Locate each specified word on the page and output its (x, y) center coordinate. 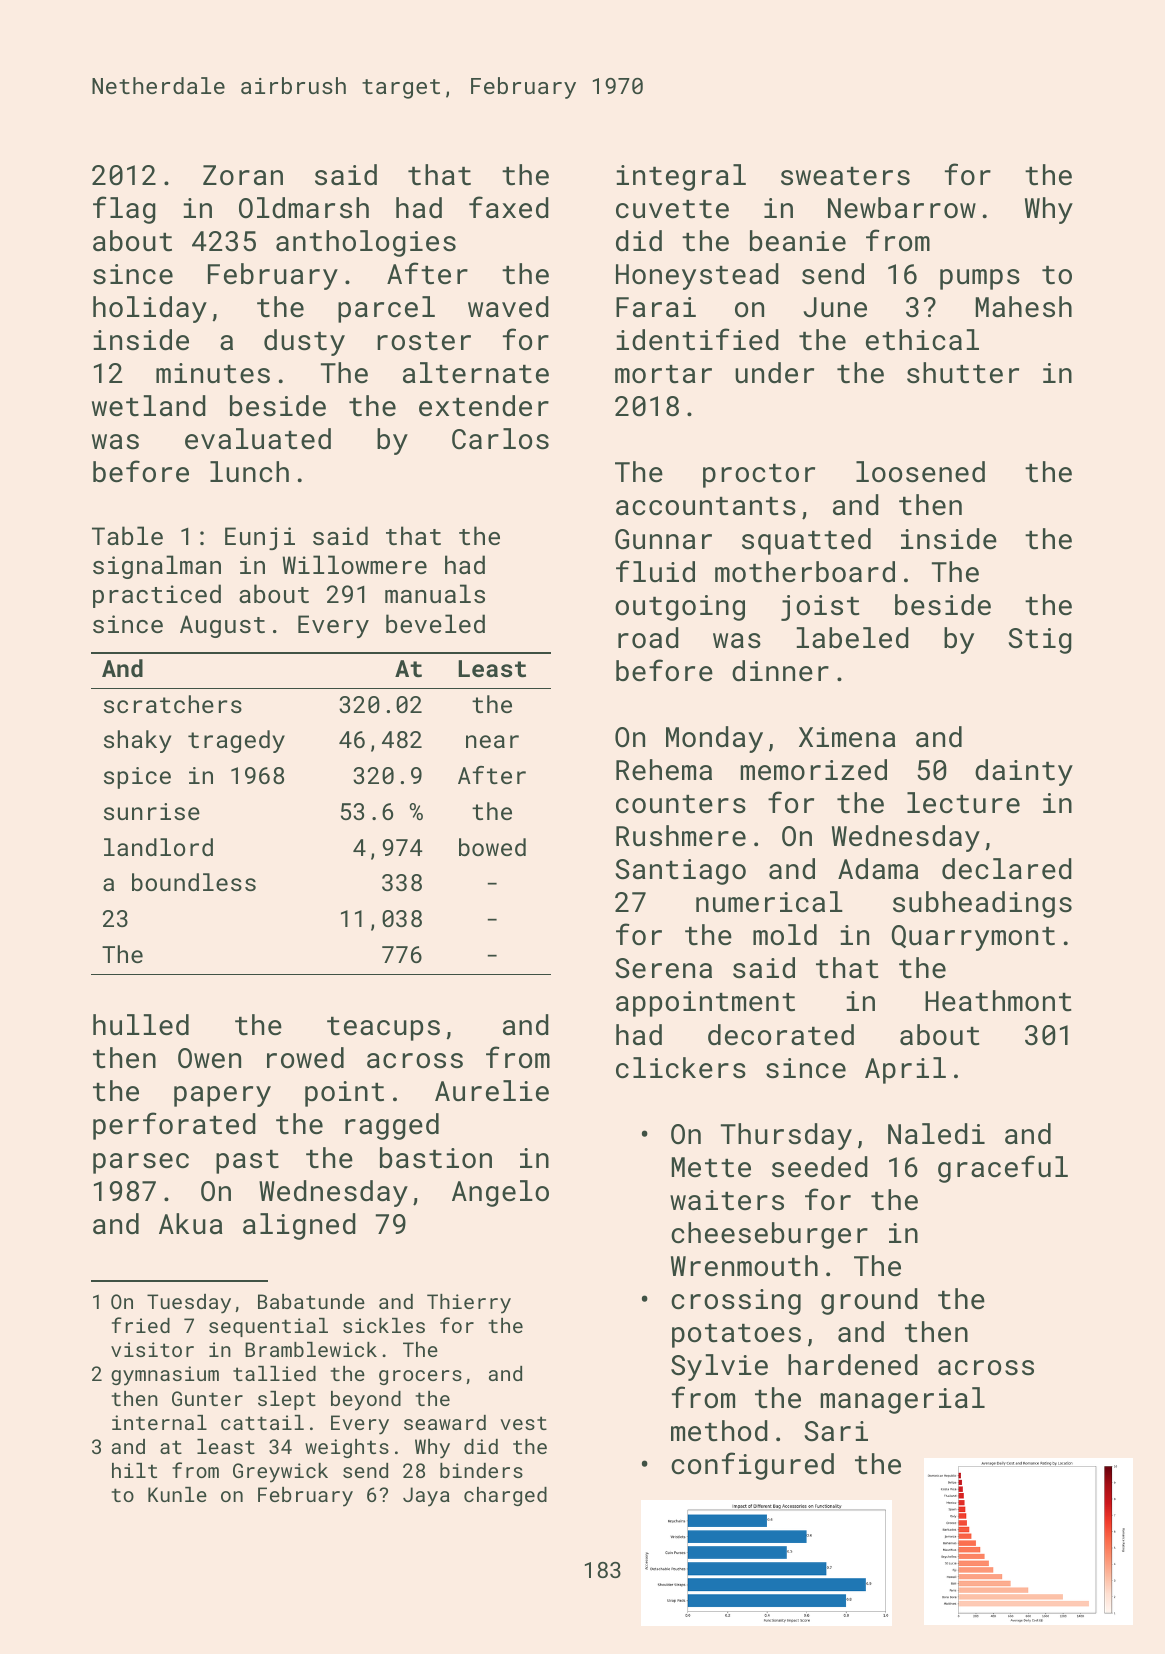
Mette (711, 1167)
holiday (150, 309)
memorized (813, 770)
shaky (137, 741)
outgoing (680, 608)
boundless (194, 882)
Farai (656, 307)
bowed (492, 847)
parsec (141, 1163)
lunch (249, 472)
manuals (435, 593)
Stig (1040, 641)
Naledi (936, 1134)
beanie (798, 241)
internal (159, 1422)
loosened (920, 472)
